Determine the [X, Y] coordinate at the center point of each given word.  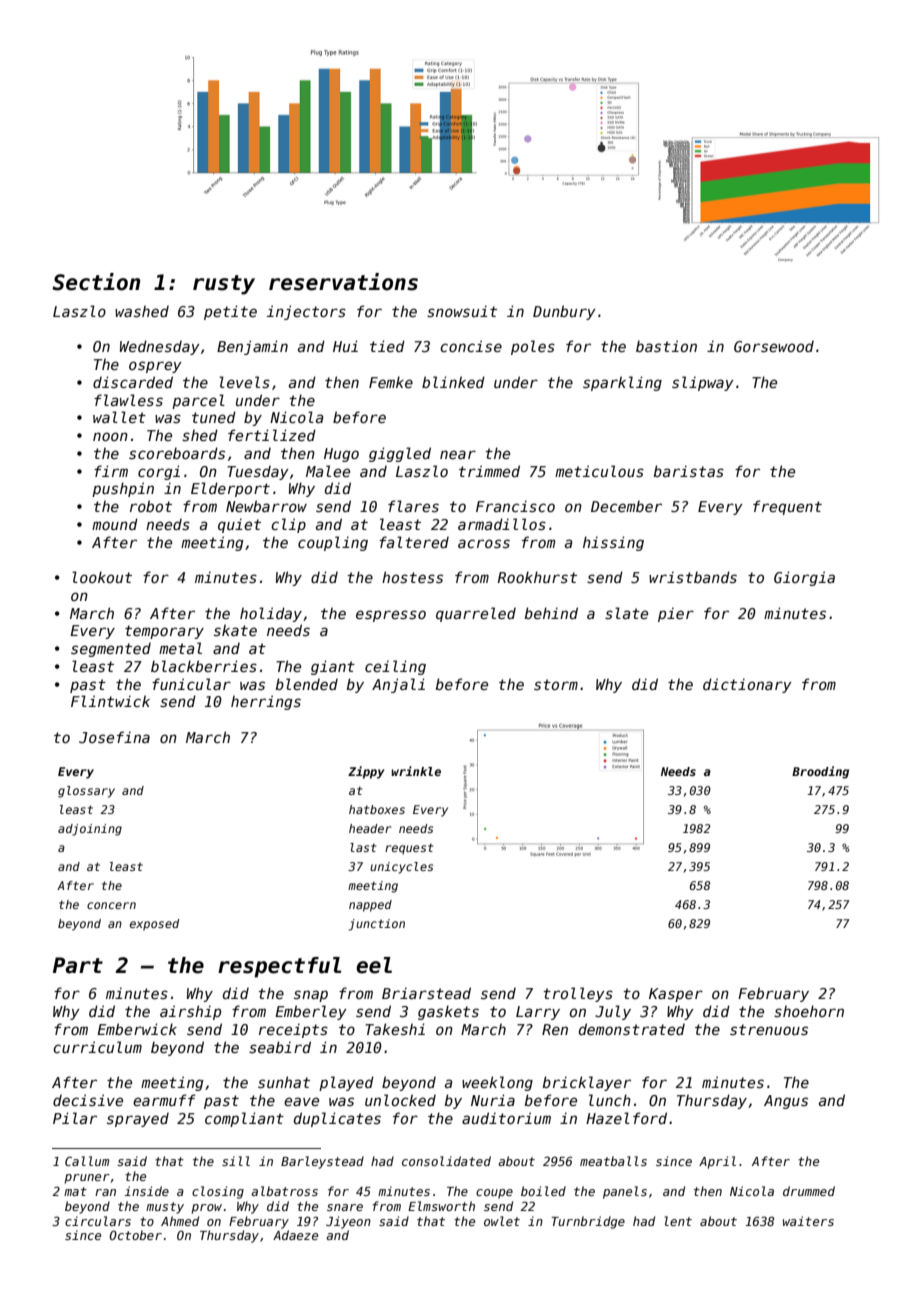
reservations [343, 282]
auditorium [506, 1118]
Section [96, 282]
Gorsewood [774, 346]
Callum [87, 1161]
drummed [809, 1191]
